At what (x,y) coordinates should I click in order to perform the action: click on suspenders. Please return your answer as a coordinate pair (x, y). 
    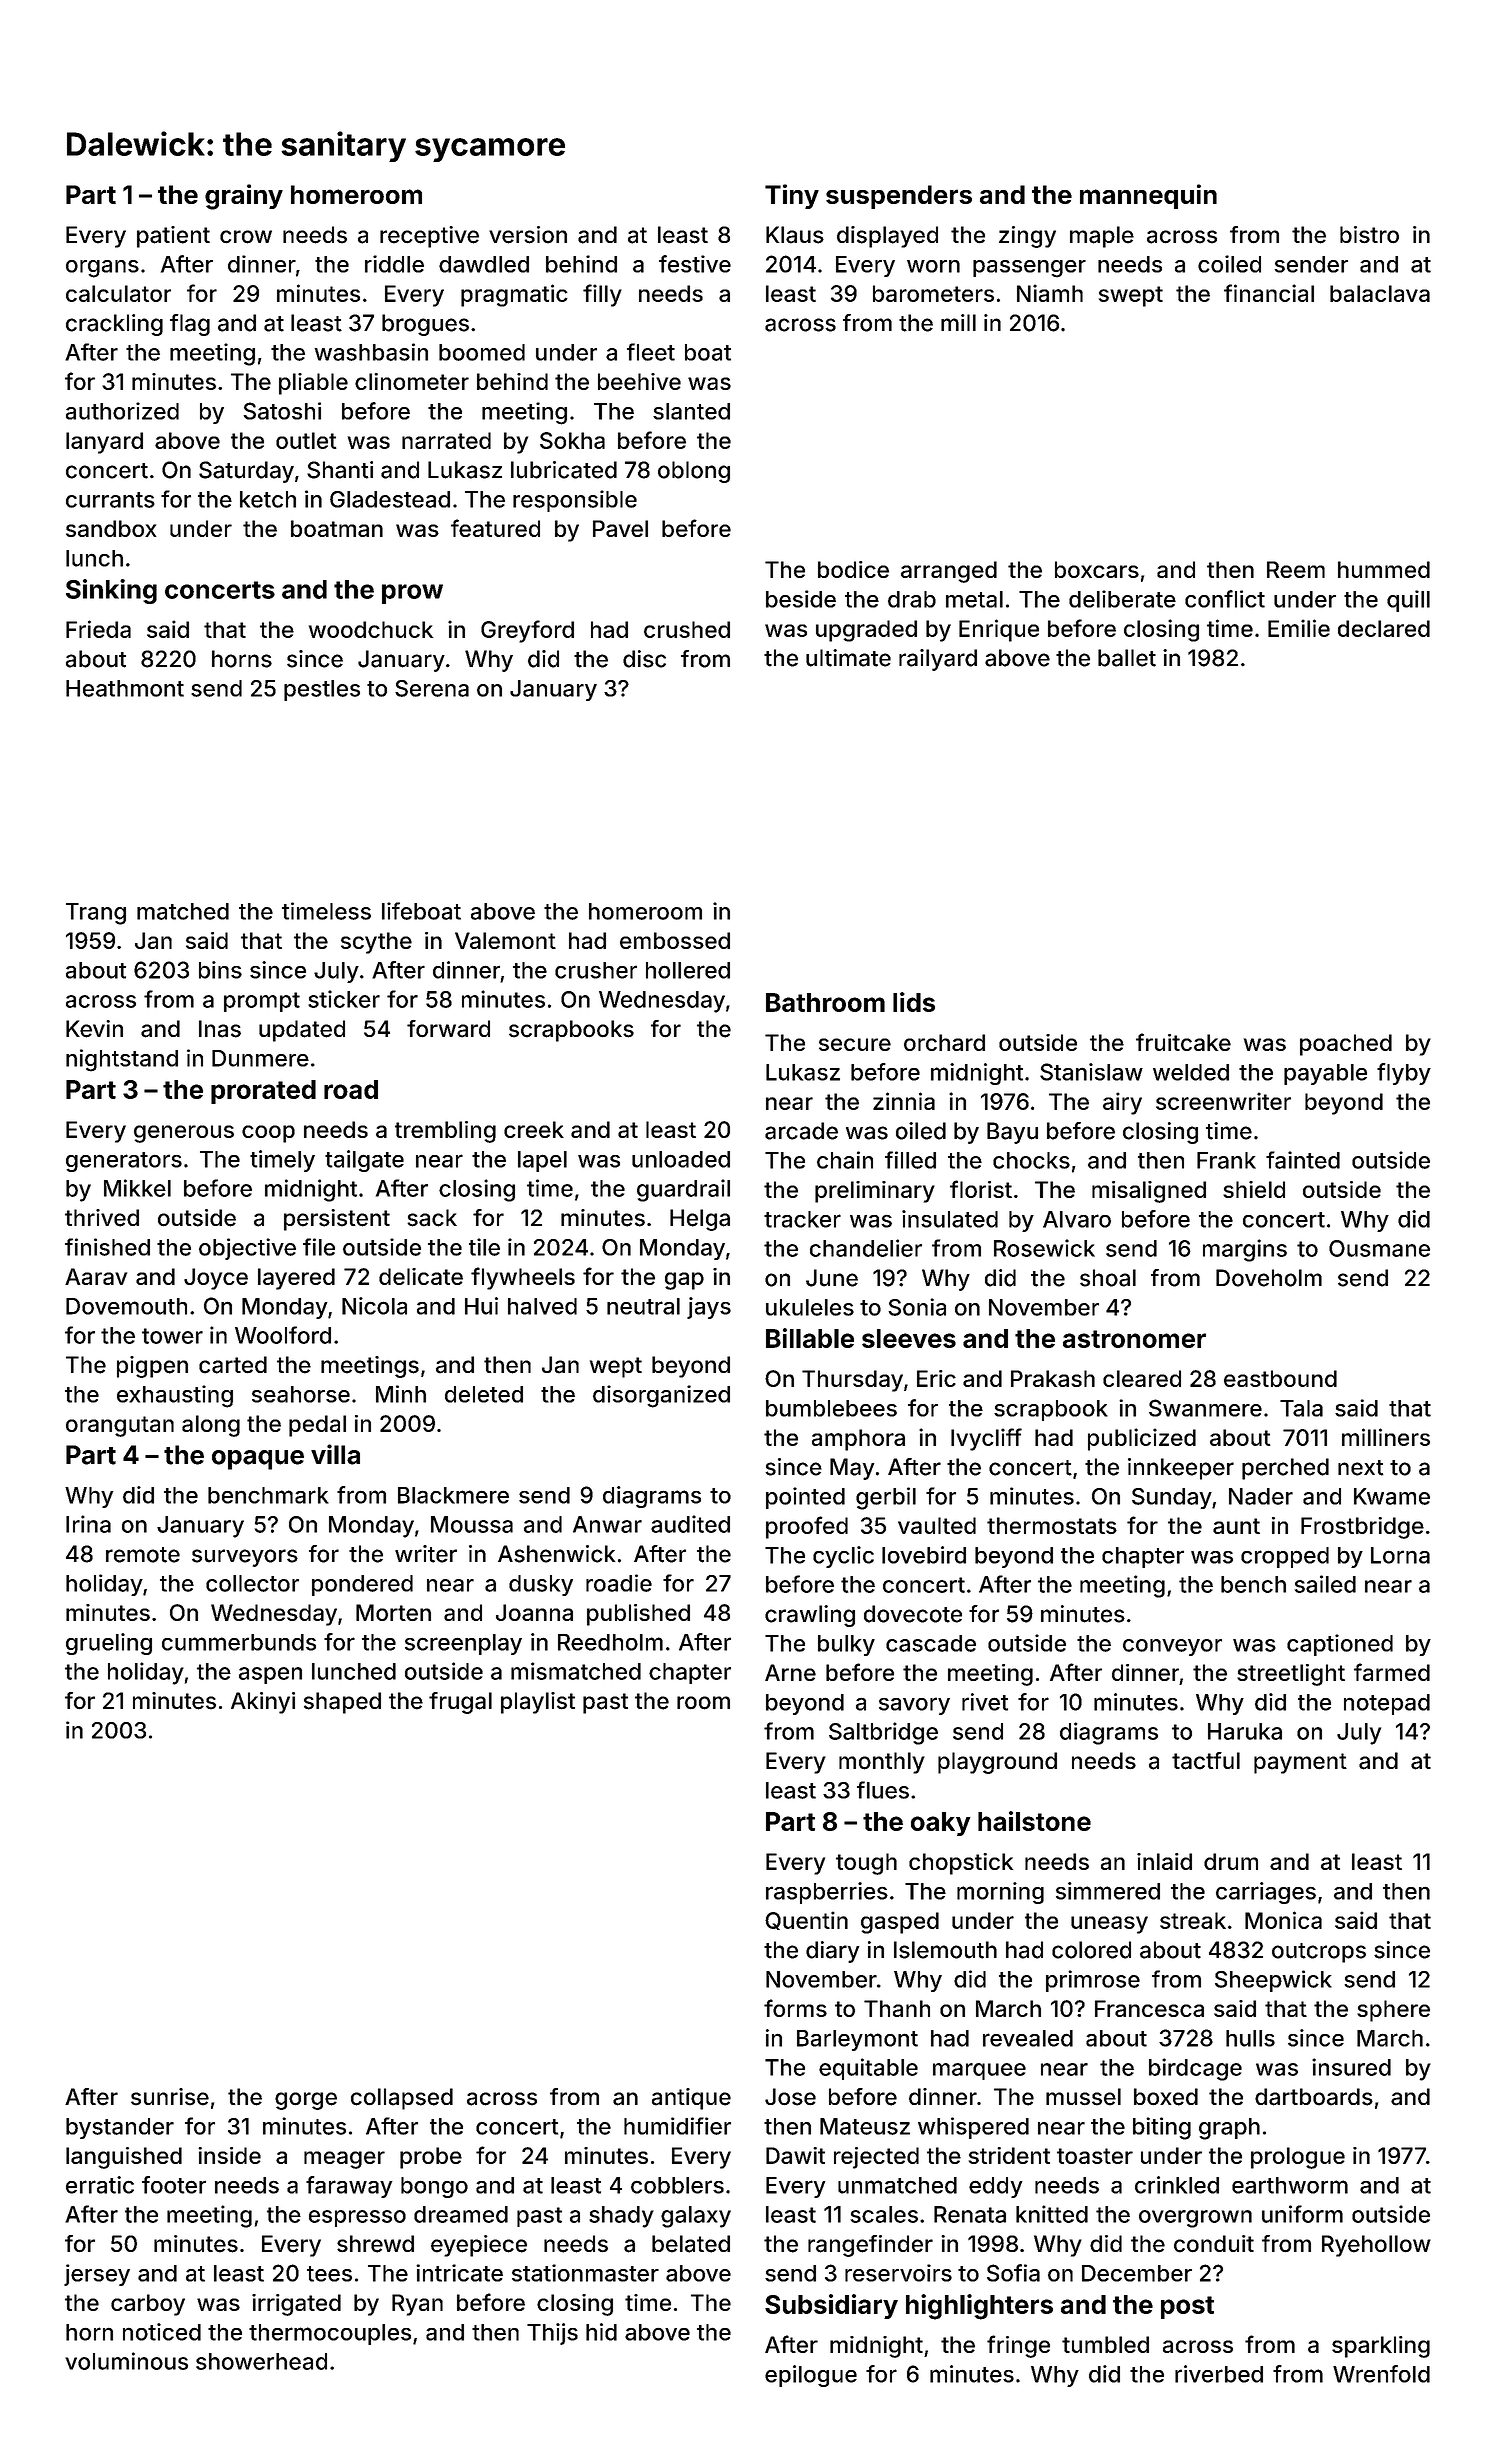
    Looking at the image, I should click on (899, 197).
